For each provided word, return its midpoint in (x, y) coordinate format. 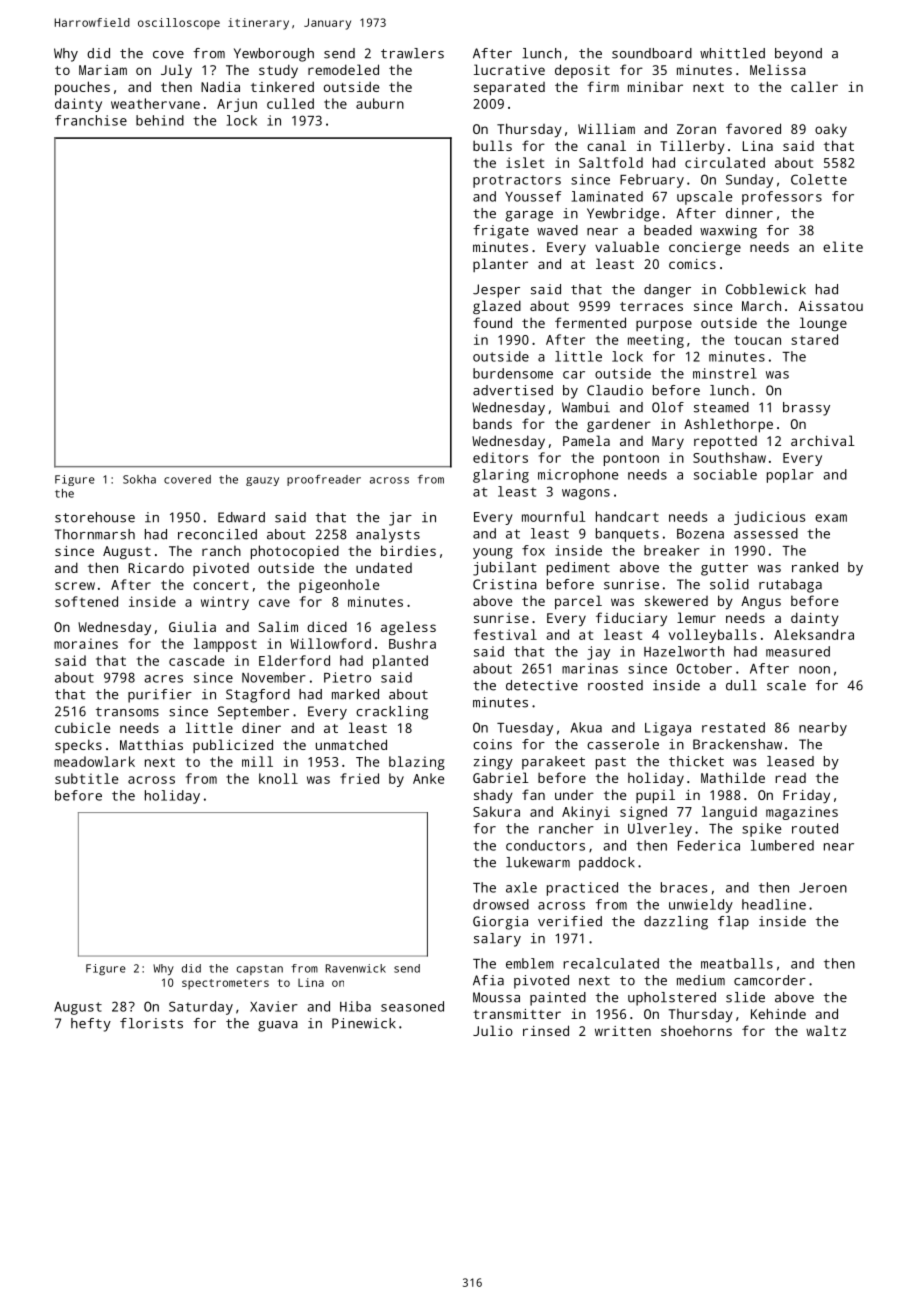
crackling (392, 713)
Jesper (496, 291)
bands (492, 423)
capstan (259, 970)
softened (86, 601)
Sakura (496, 811)
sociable (725, 474)
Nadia (220, 86)
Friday (806, 796)
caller (814, 86)
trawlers (412, 53)
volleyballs (712, 636)
